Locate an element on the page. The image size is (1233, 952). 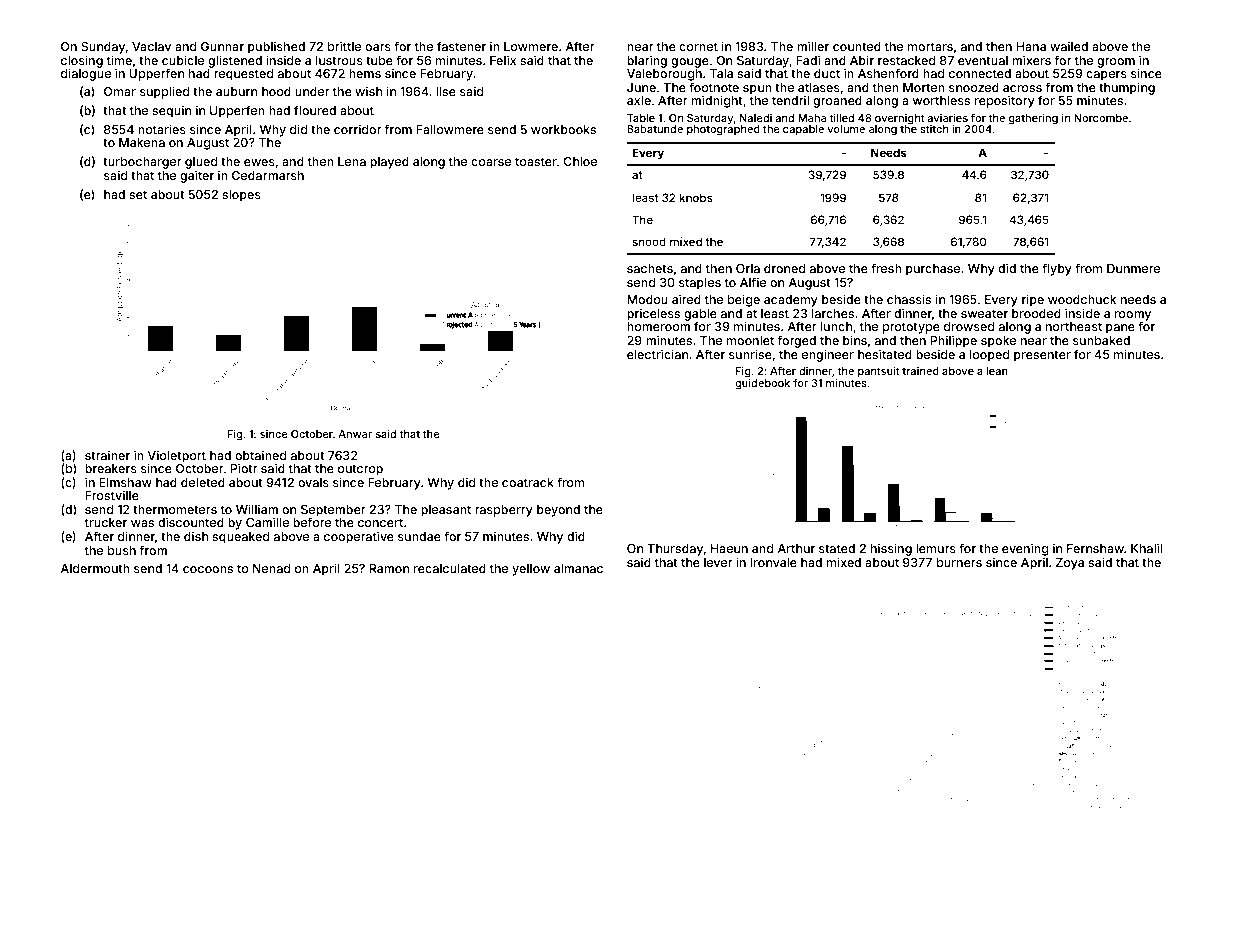
cubicle is located at coordinates (183, 60).
